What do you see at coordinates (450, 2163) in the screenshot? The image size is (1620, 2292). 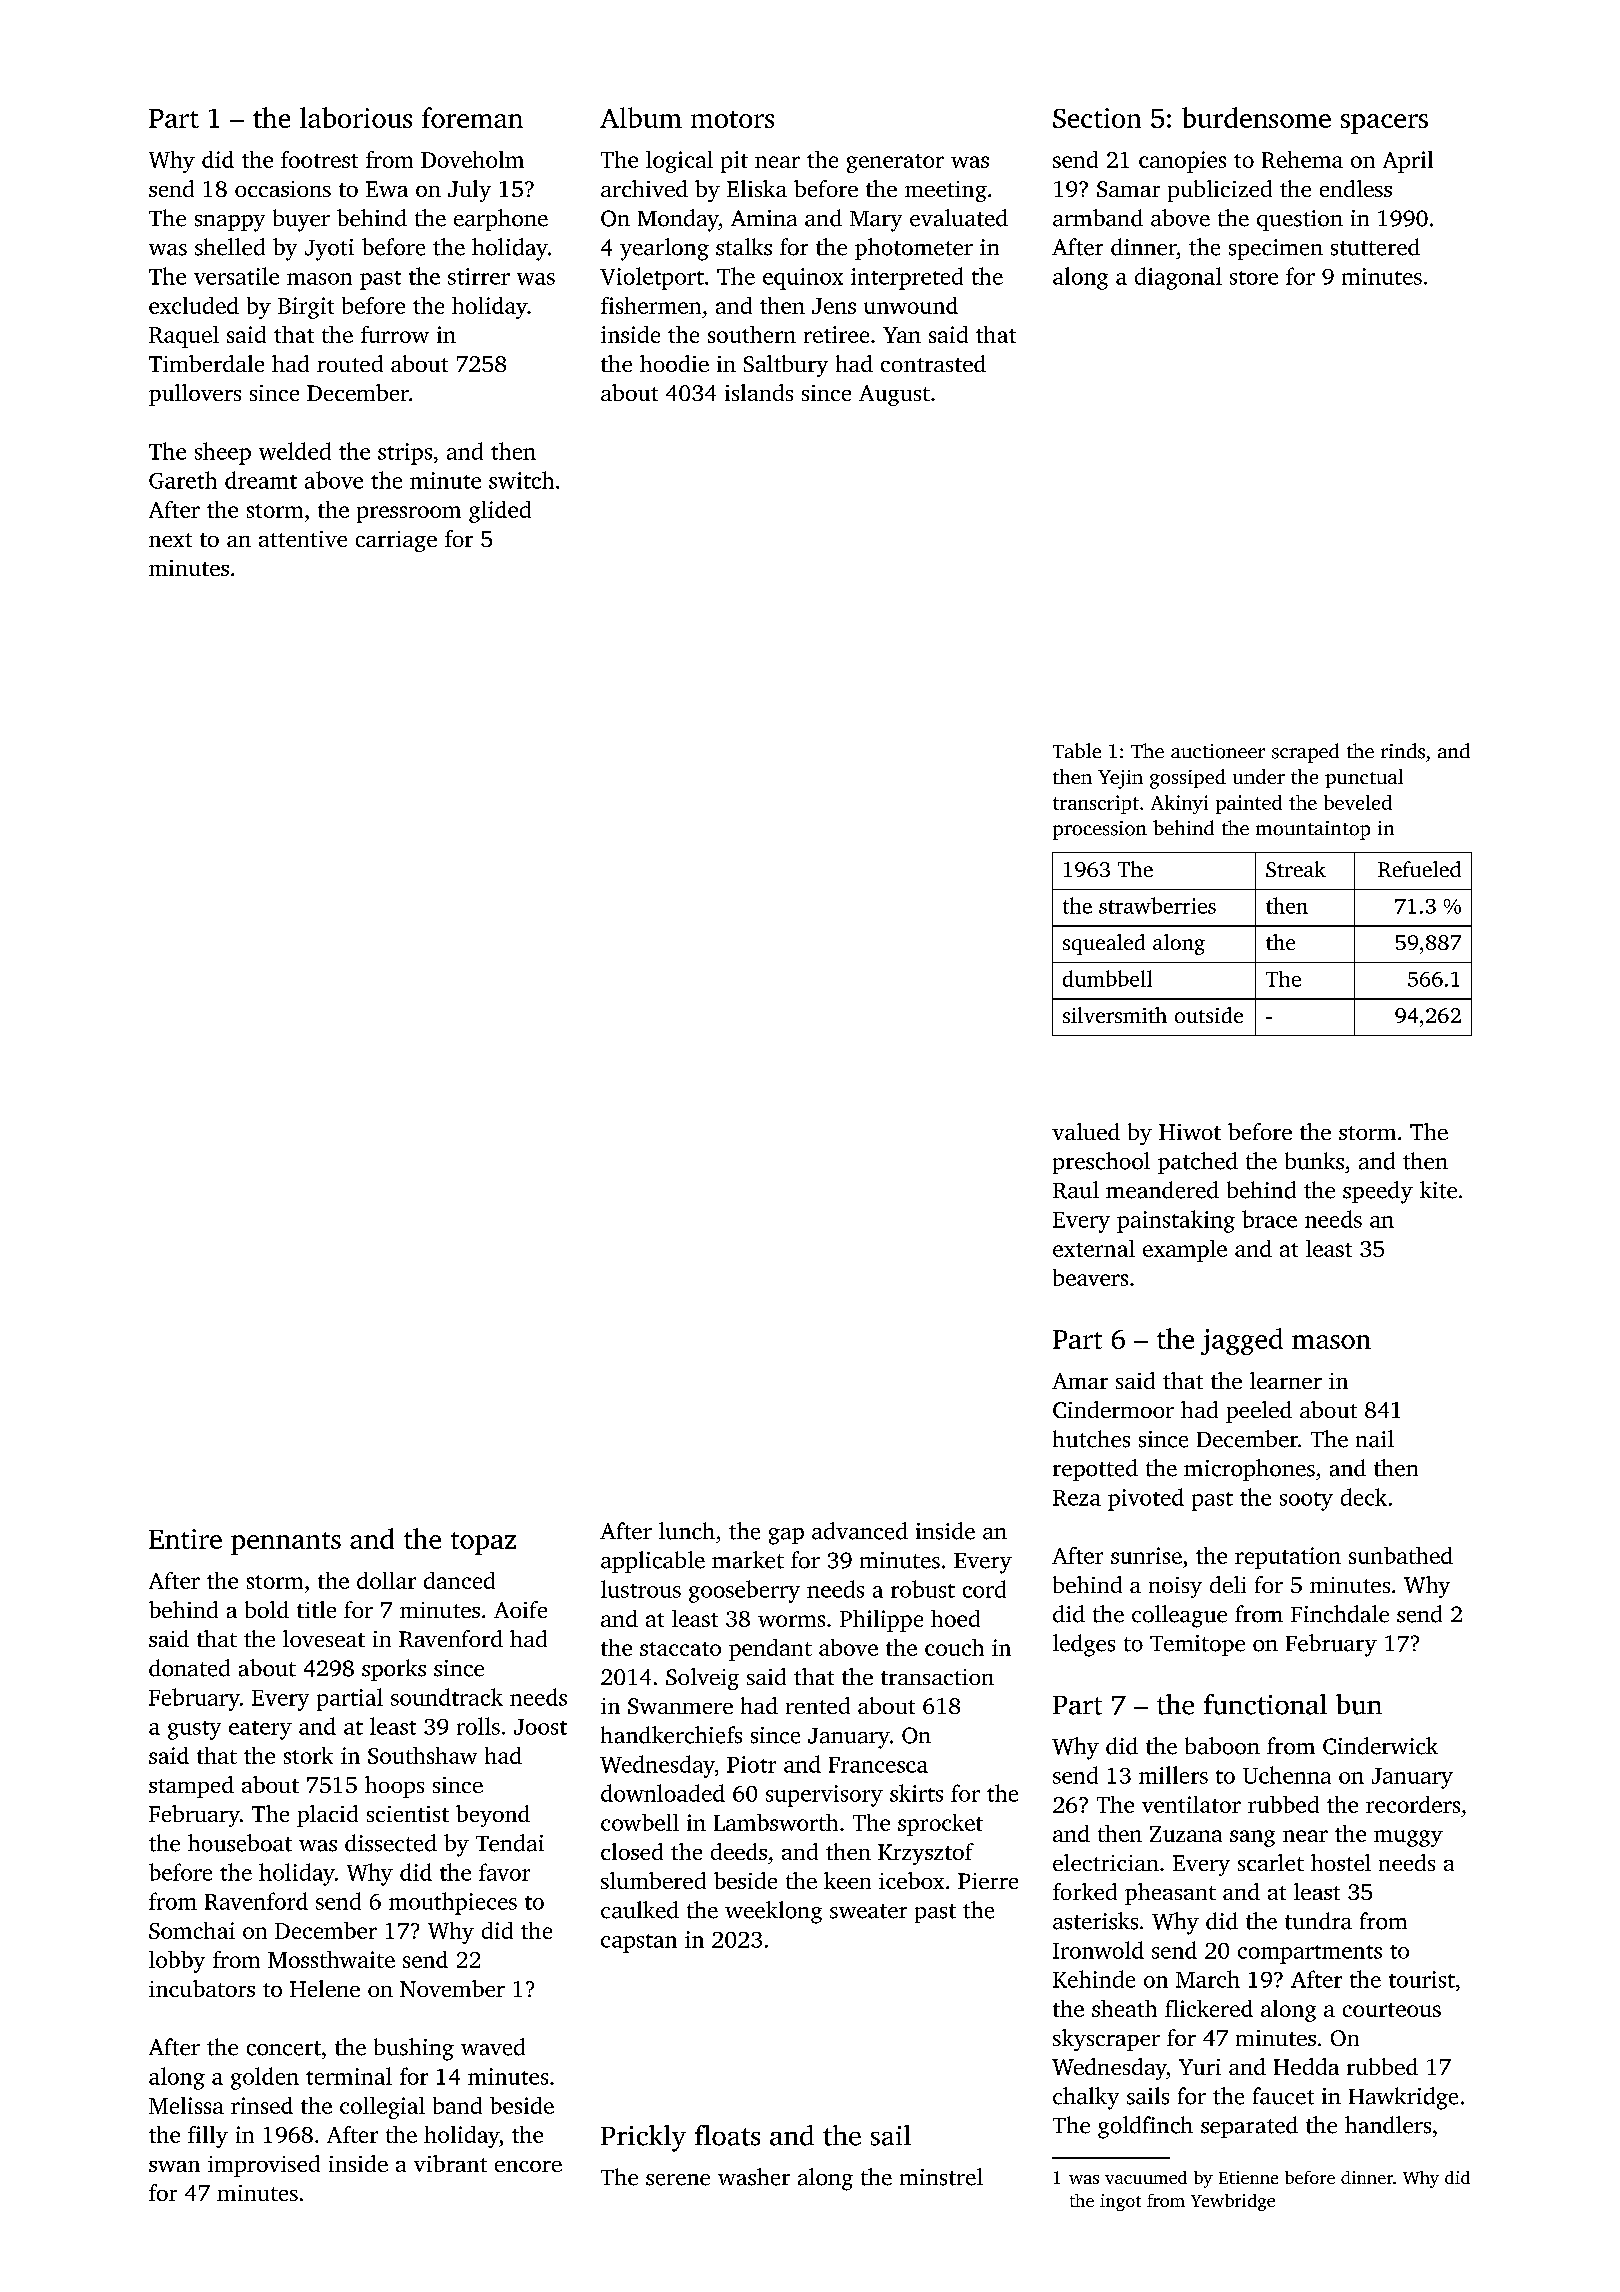 I see `vibrant` at bounding box center [450, 2163].
